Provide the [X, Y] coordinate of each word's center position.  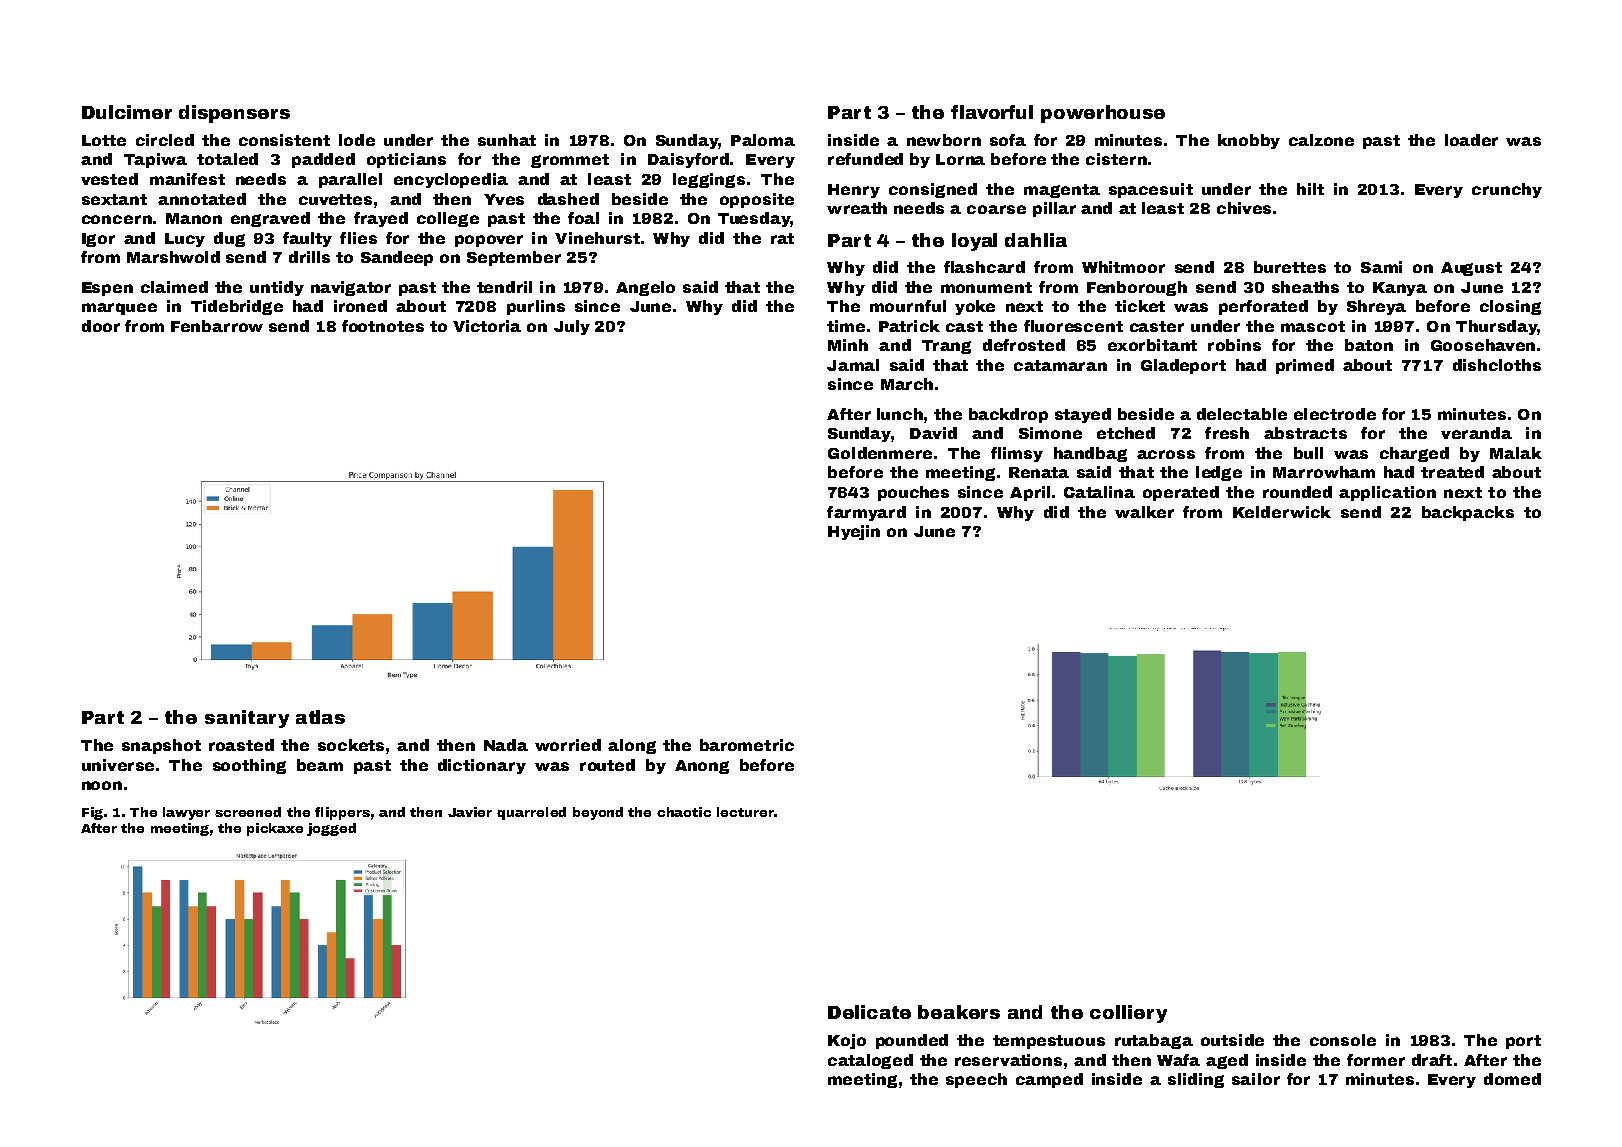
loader [1471, 140]
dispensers [234, 114]
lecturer [745, 812]
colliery [1128, 1014]
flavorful [992, 112]
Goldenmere [880, 453]
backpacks [1468, 513]
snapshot [161, 746]
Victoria [487, 326]
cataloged [870, 1061]
